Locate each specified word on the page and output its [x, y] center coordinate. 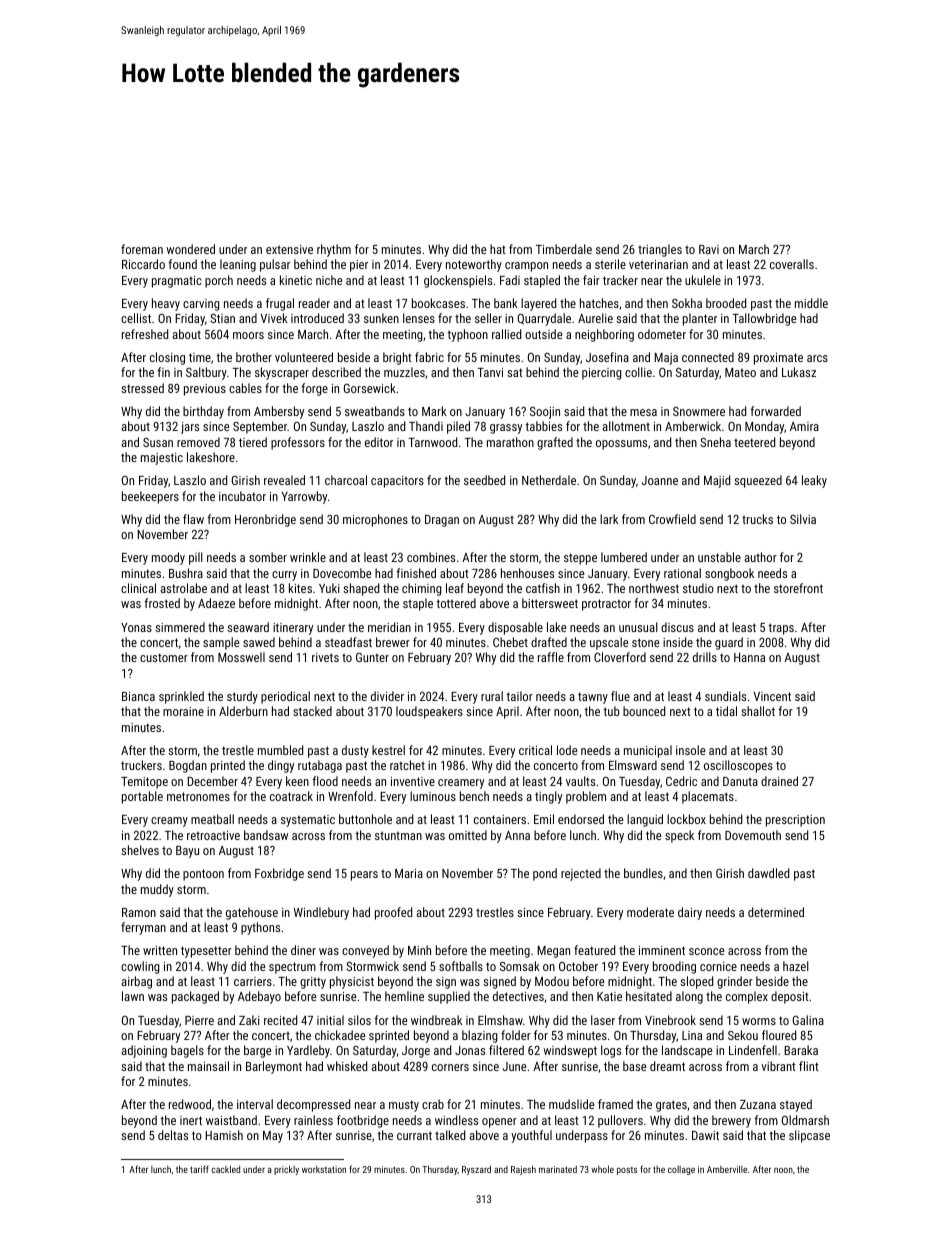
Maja [666, 359]
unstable [719, 557]
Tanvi [490, 372]
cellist [136, 318]
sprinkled [181, 697]
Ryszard [476, 1170]
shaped [361, 589]
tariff [199, 1169]
